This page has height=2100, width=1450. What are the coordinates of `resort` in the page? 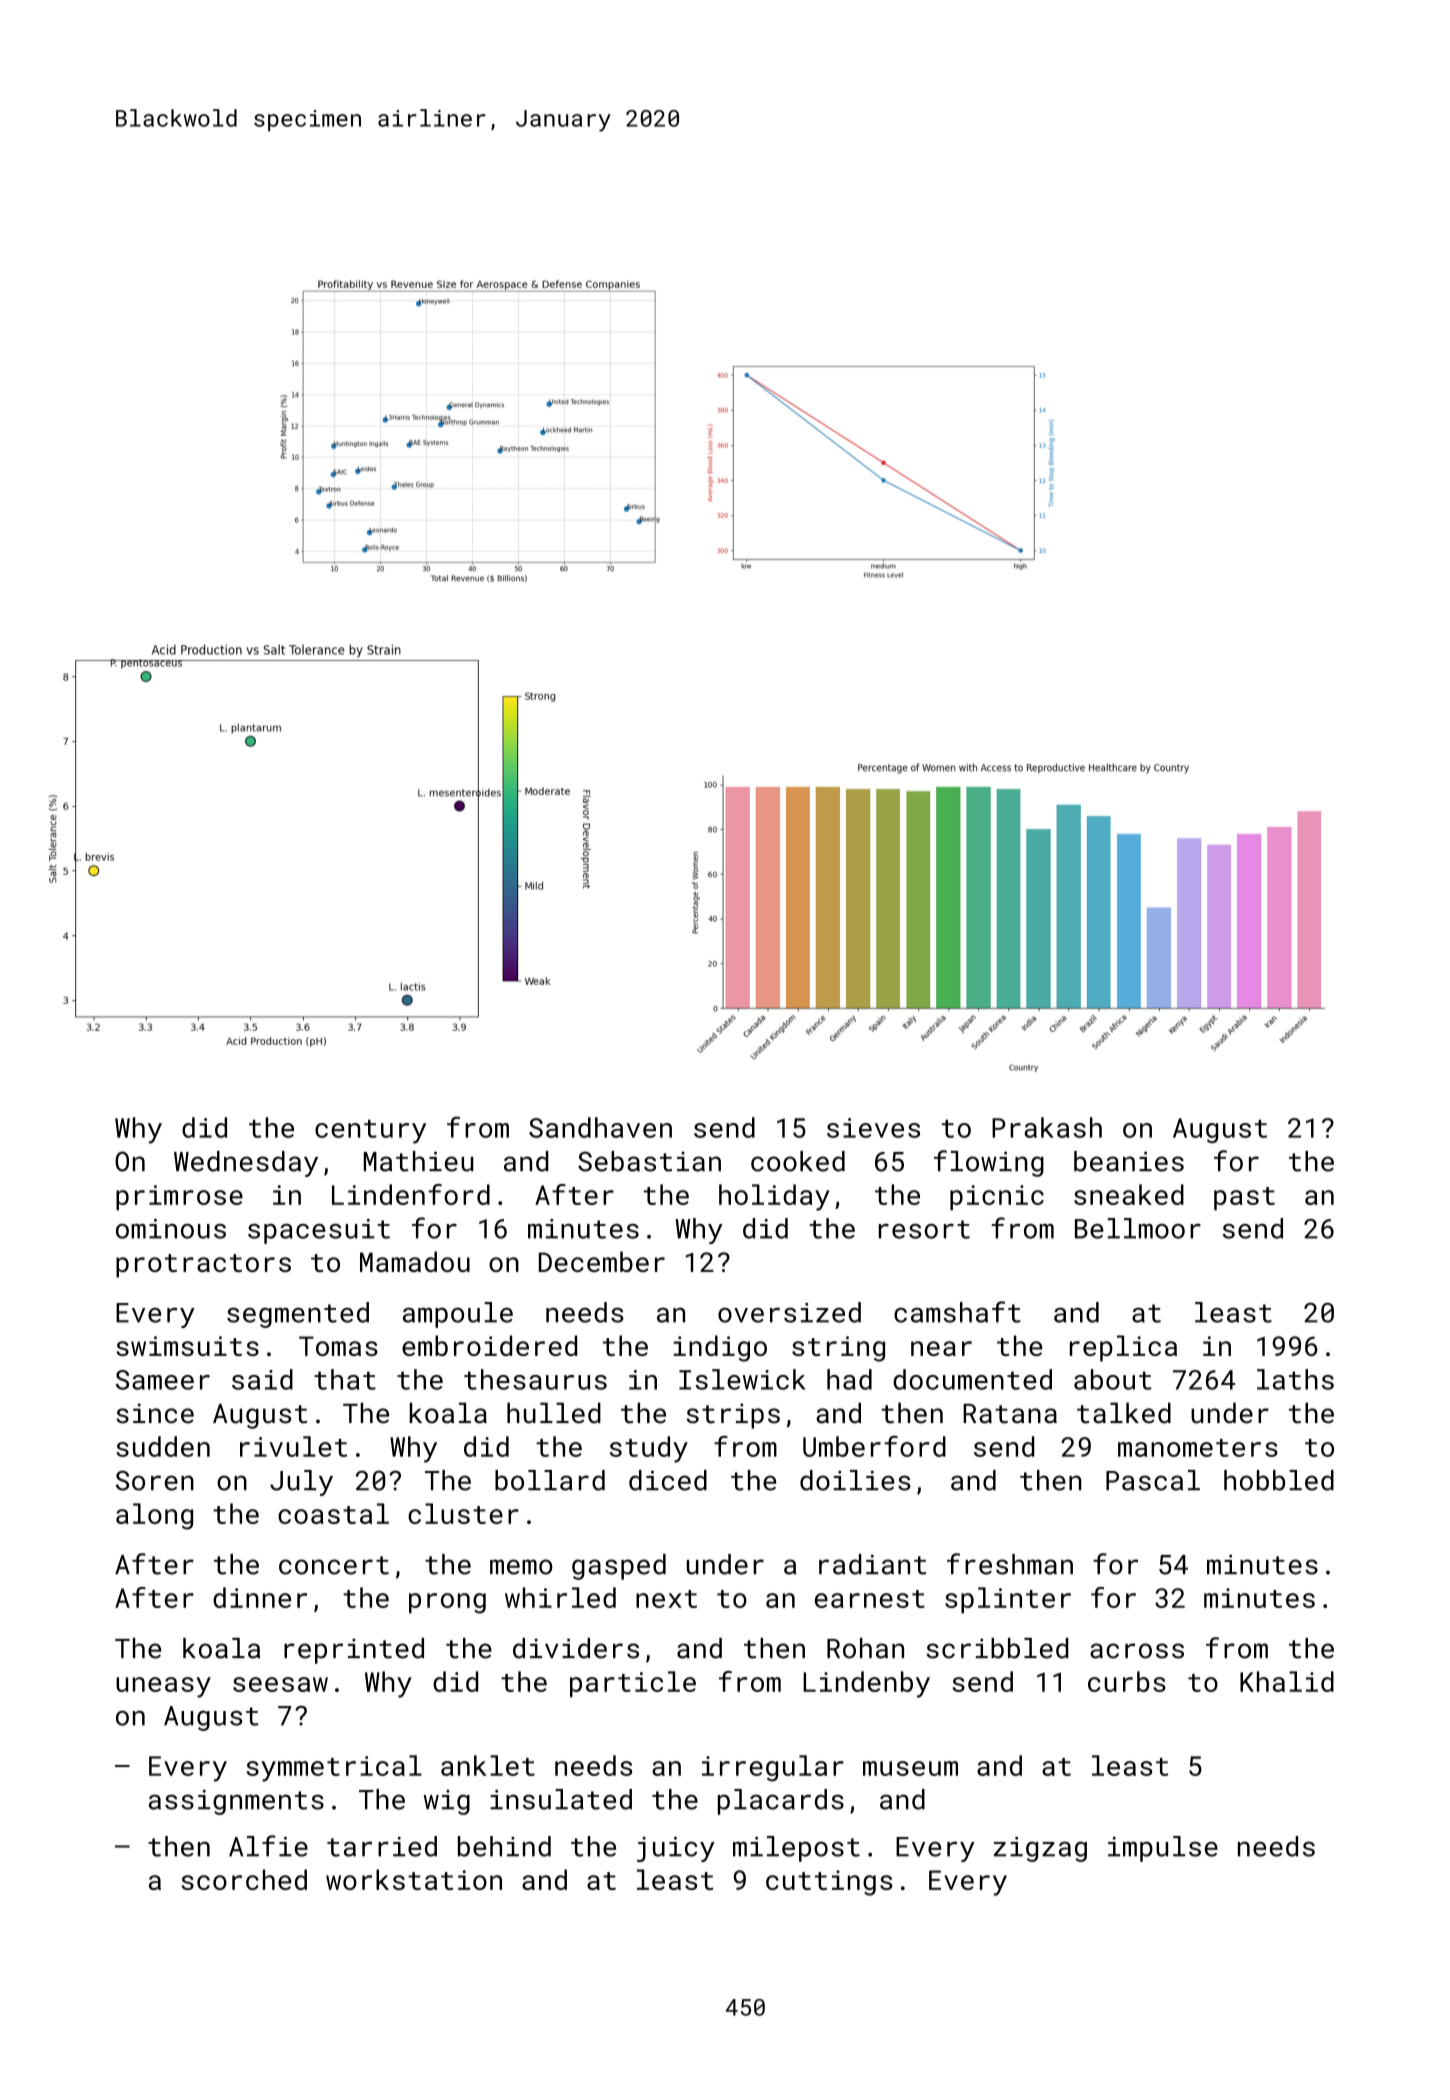 It's located at (924, 1229).
